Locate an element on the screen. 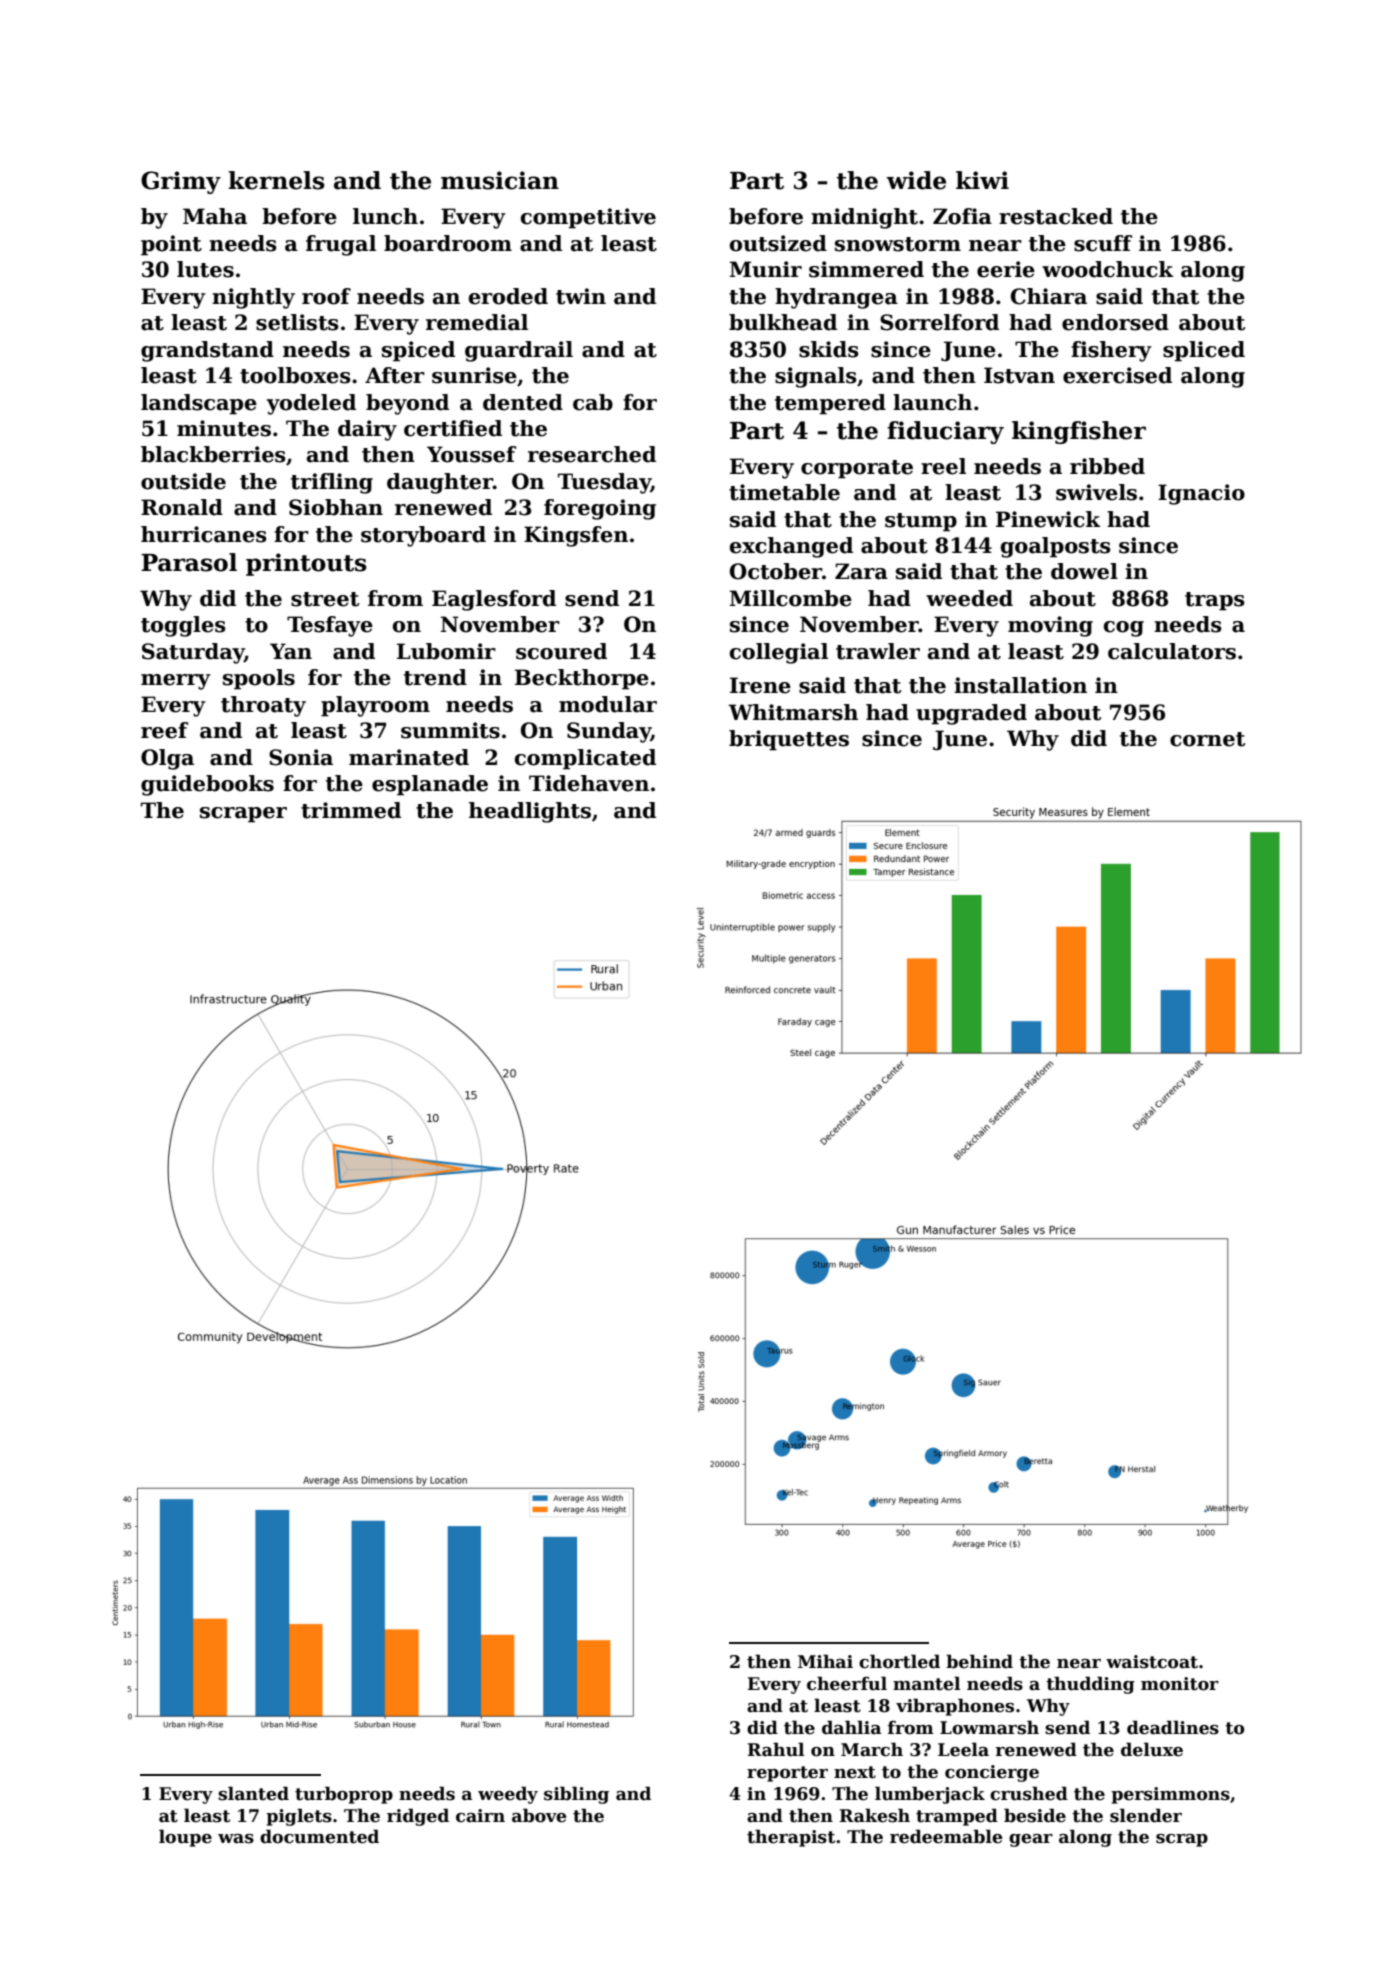 The width and height of the screenshot is (1386, 1969). Mihai is located at coordinates (825, 1661).
